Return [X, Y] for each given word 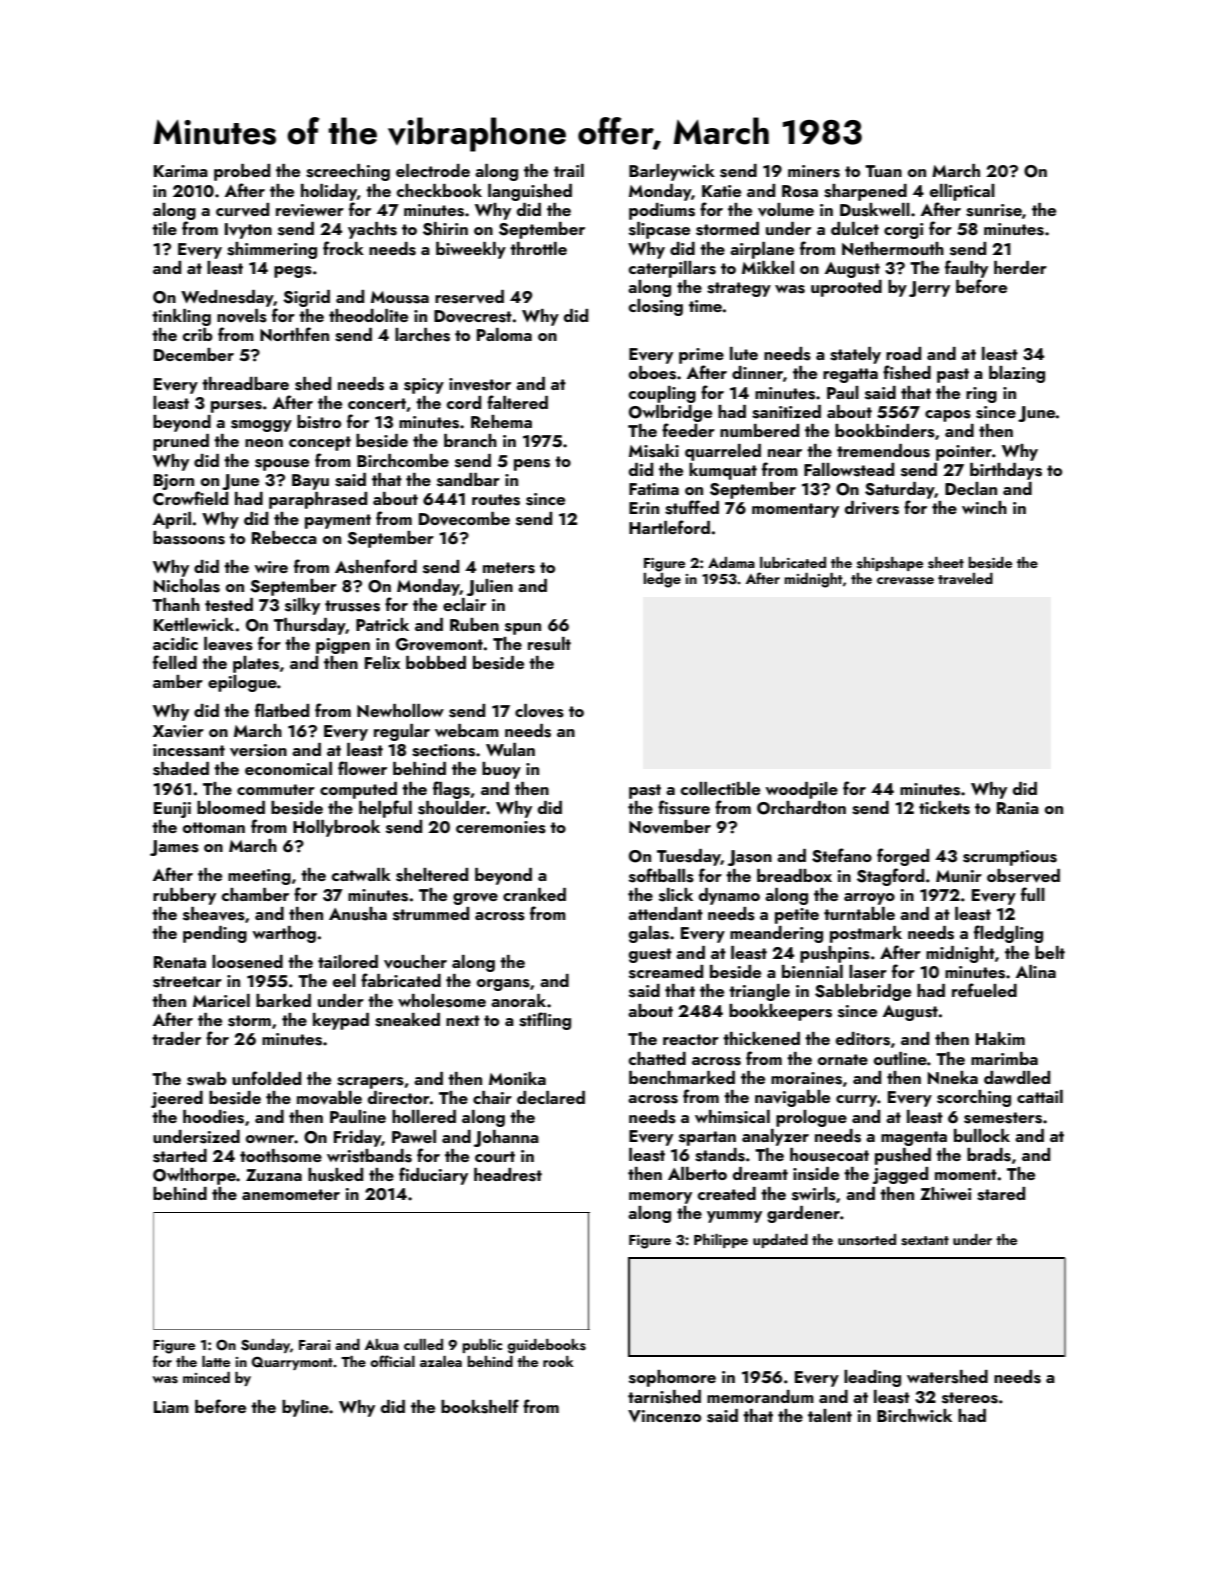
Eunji [172, 810]
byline [305, 1408]
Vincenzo [664, 1416]
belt [1050, 952]
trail [569, 170]
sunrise [994, 210]
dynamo [729, 896]
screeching [348, 172]
